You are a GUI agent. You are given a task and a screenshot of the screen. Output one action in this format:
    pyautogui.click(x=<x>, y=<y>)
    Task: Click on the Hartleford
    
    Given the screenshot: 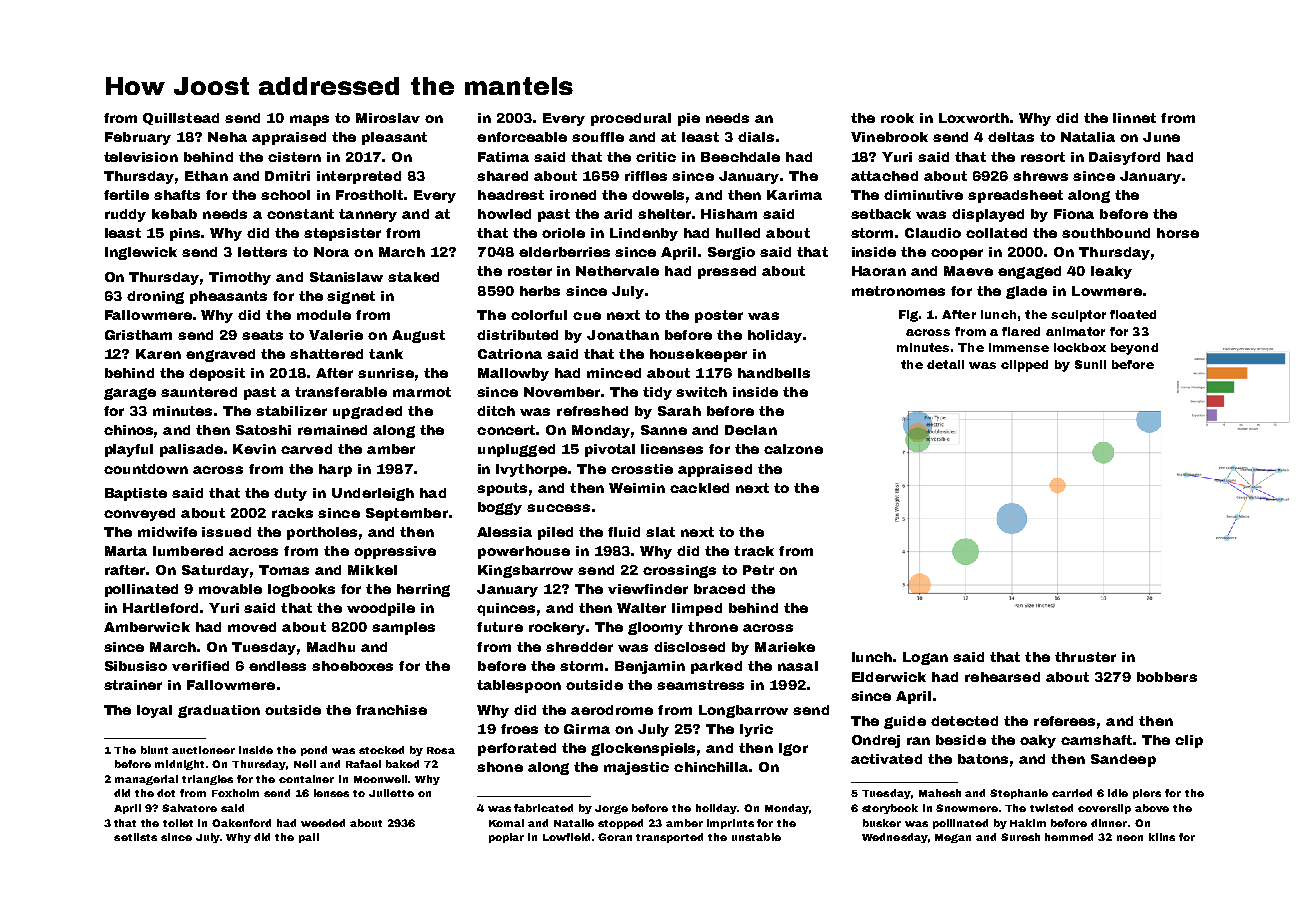 What is the action you would take?
    pyautogui.click(x=160, y=608)
